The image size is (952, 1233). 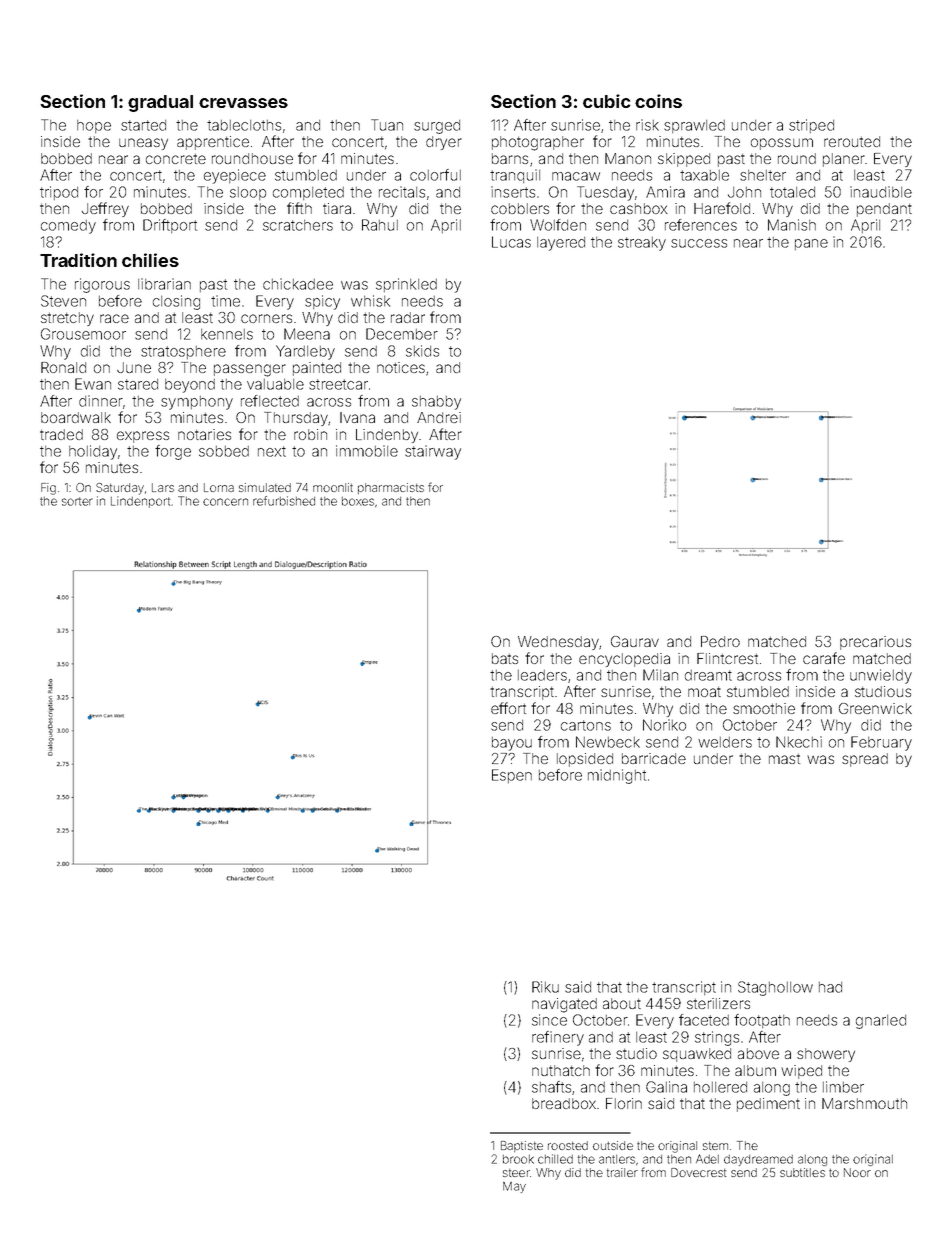 I want to click on Staghollow, so click(x=775, y=988).
